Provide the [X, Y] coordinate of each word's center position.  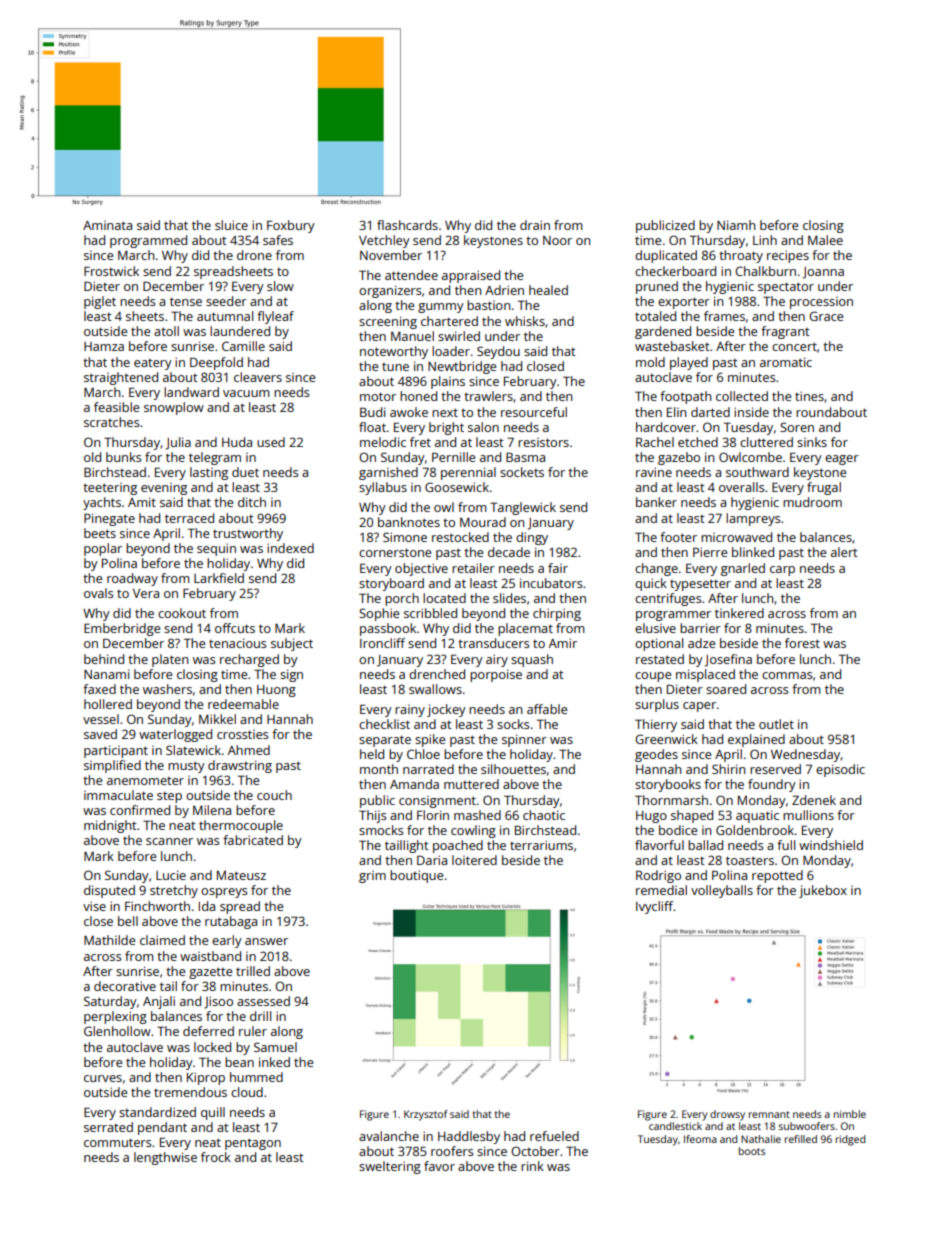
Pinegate [109, 519]
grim [372, 877]
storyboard [391, 584]
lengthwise [165, 1158]
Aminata [107, 225]
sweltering [390, 1167]
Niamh [736, 225]
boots [752, 1151]
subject [292, 644]
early [227, 941]
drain [535, 225]
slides [509, 598]
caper [699, 707]
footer [678, 537]
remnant [769, 1114]
